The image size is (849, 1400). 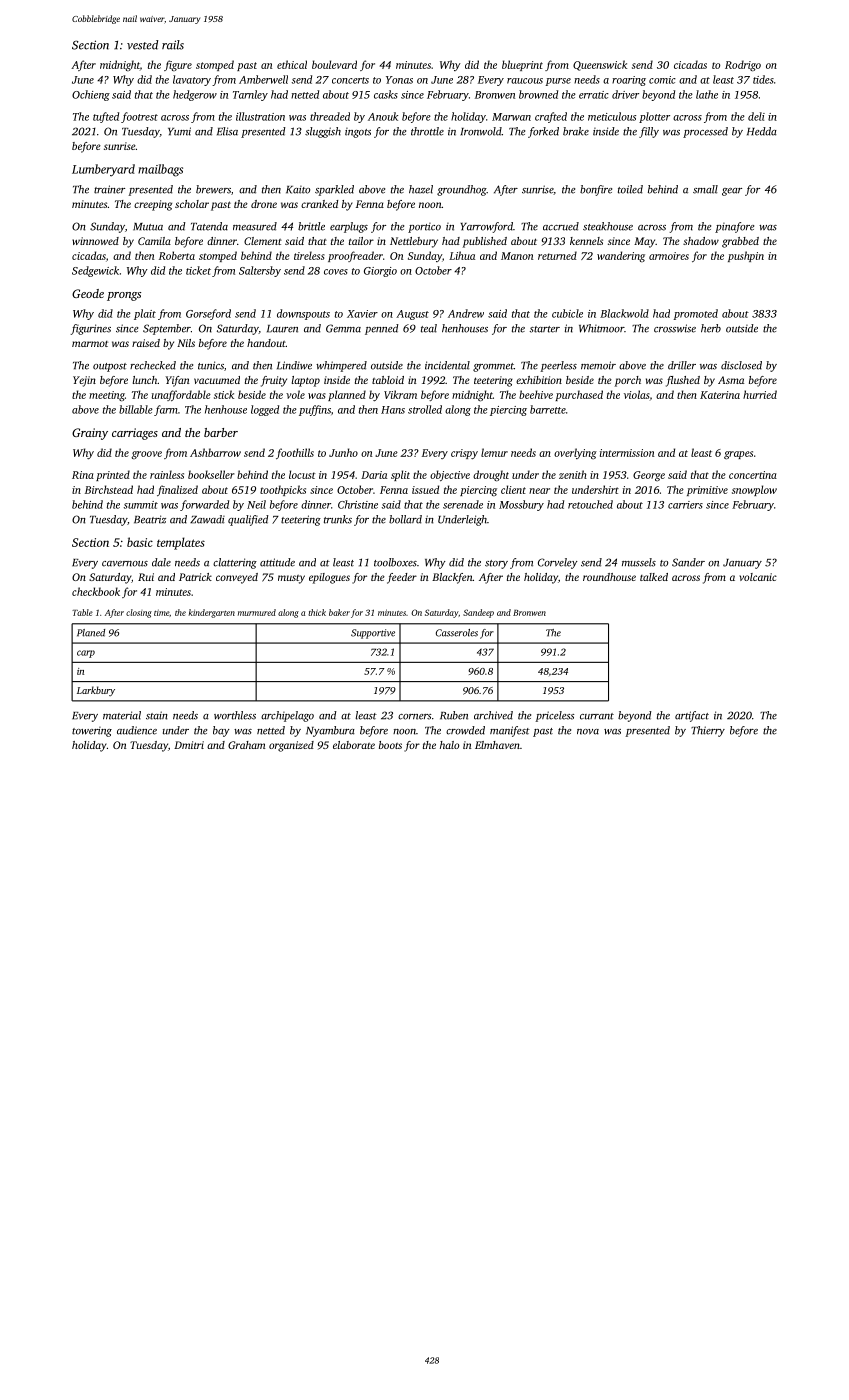 What do you see at coordinates (161, 612) in the document?
I see `time` at bounding box center [161, 612].
